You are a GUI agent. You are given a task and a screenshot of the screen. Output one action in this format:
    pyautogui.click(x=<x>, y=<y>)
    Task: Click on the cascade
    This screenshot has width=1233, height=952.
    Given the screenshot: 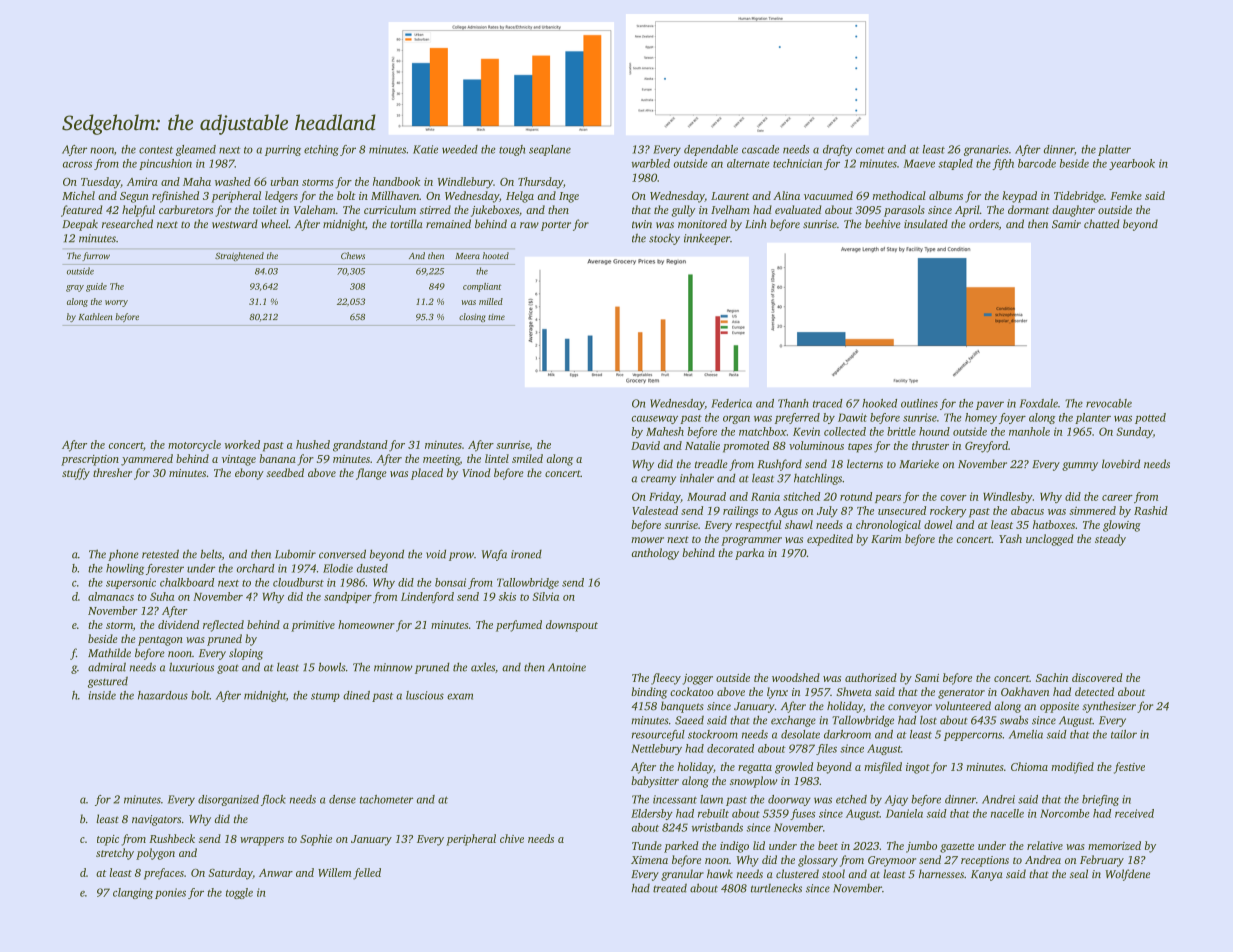 What is the action you would take?
    pyautogui.click(x=760, y=149)
